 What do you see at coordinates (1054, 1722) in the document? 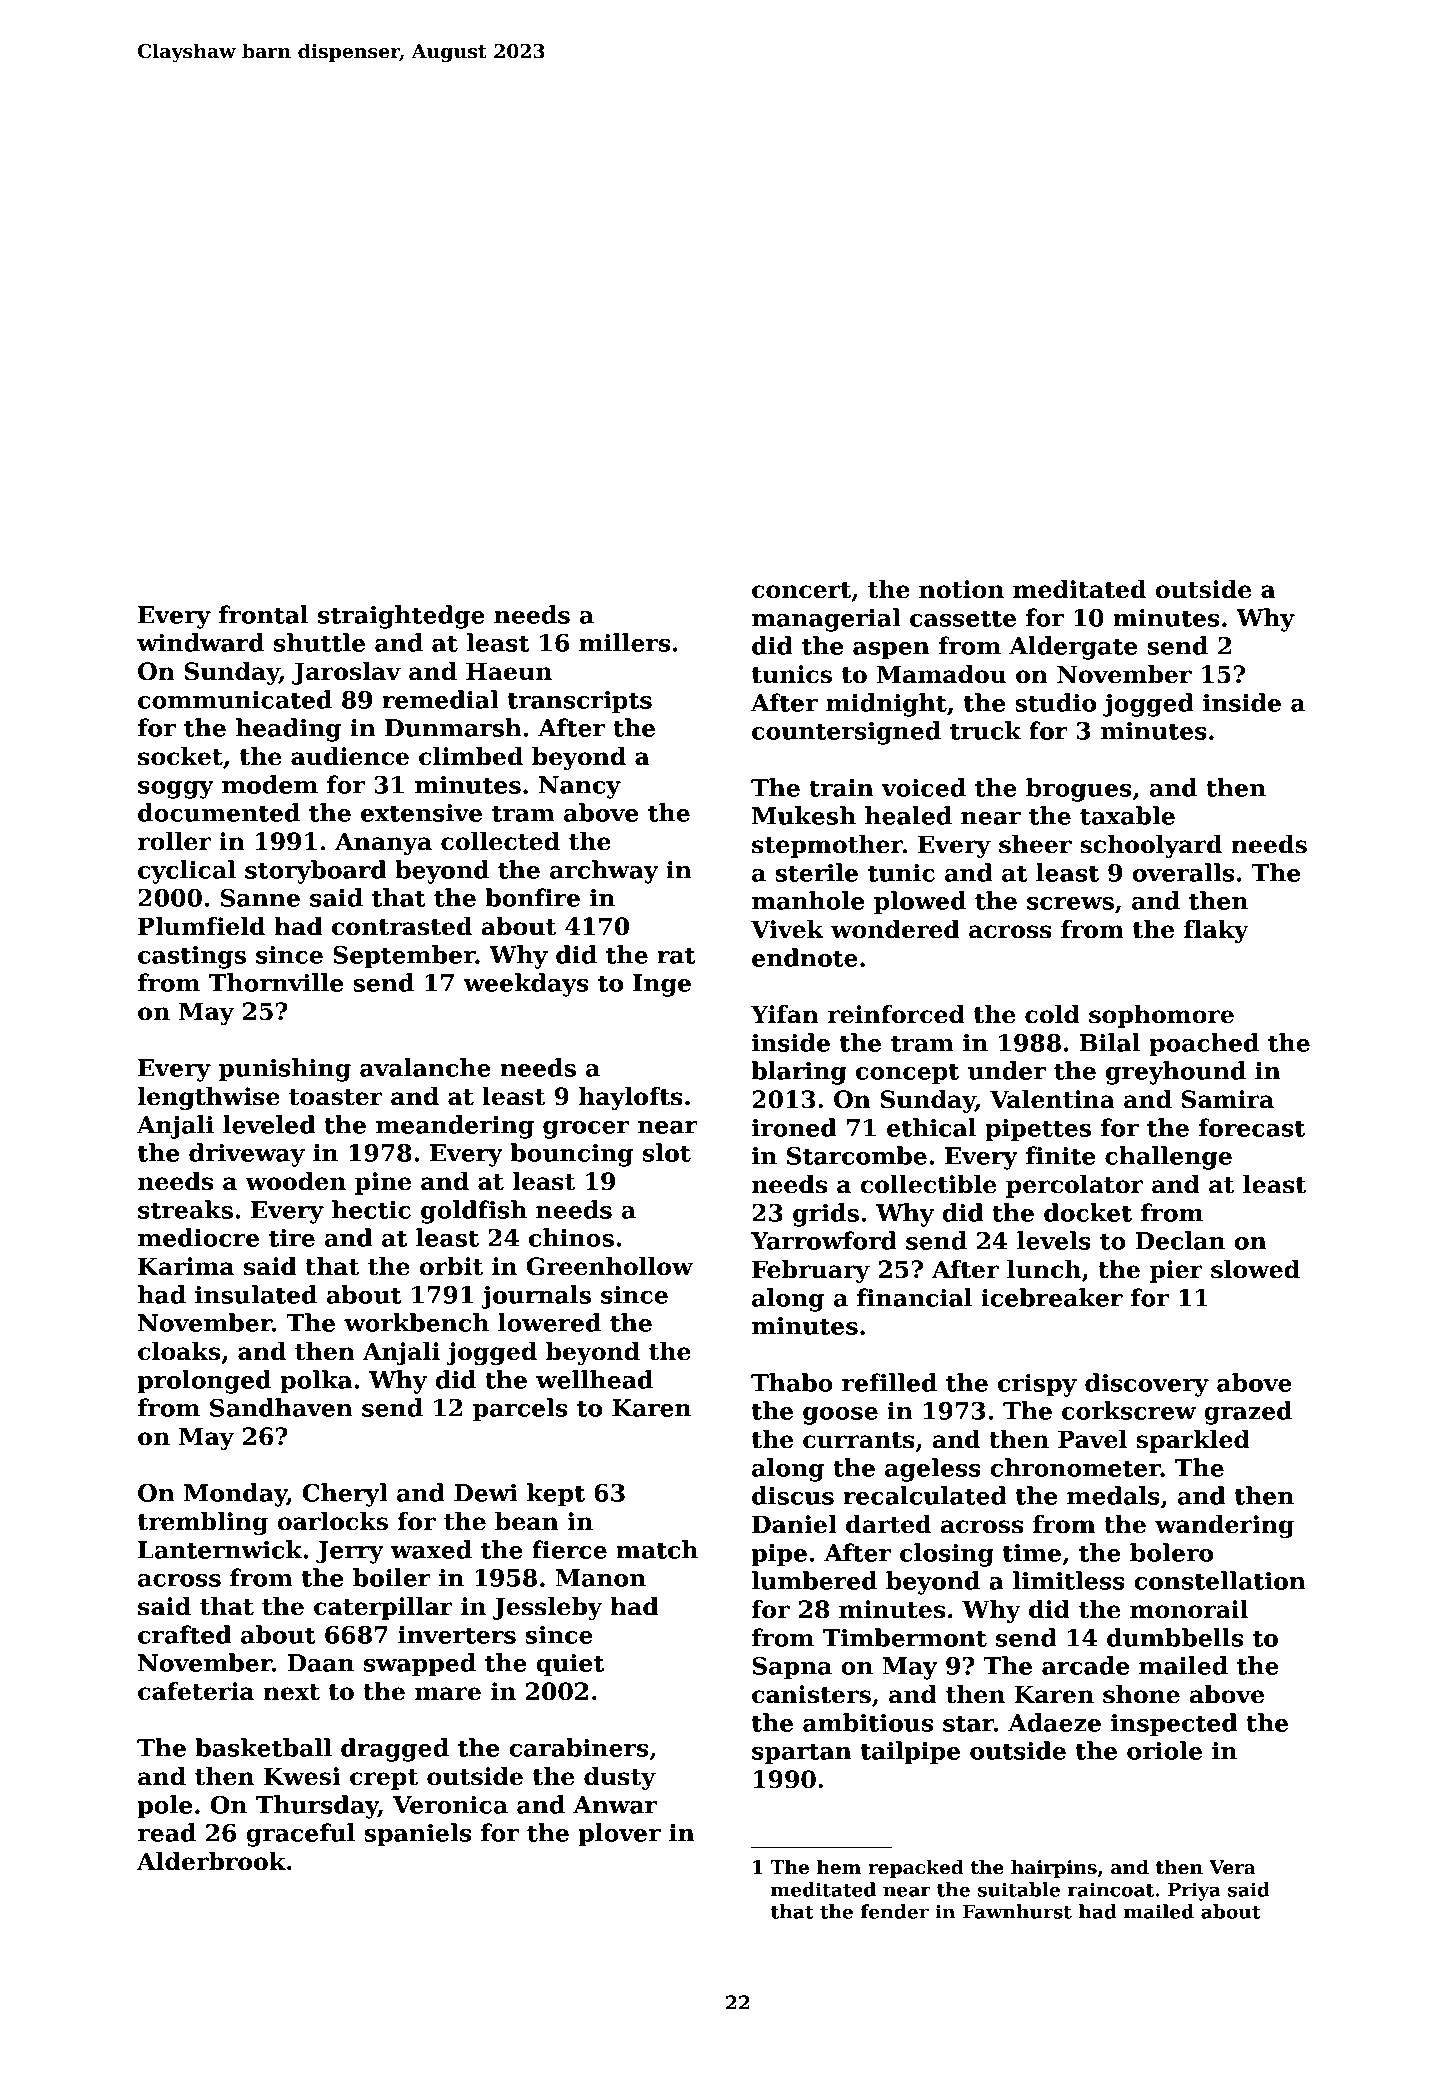
I see `Adaeze` at bounding box center [1054, 1722].
